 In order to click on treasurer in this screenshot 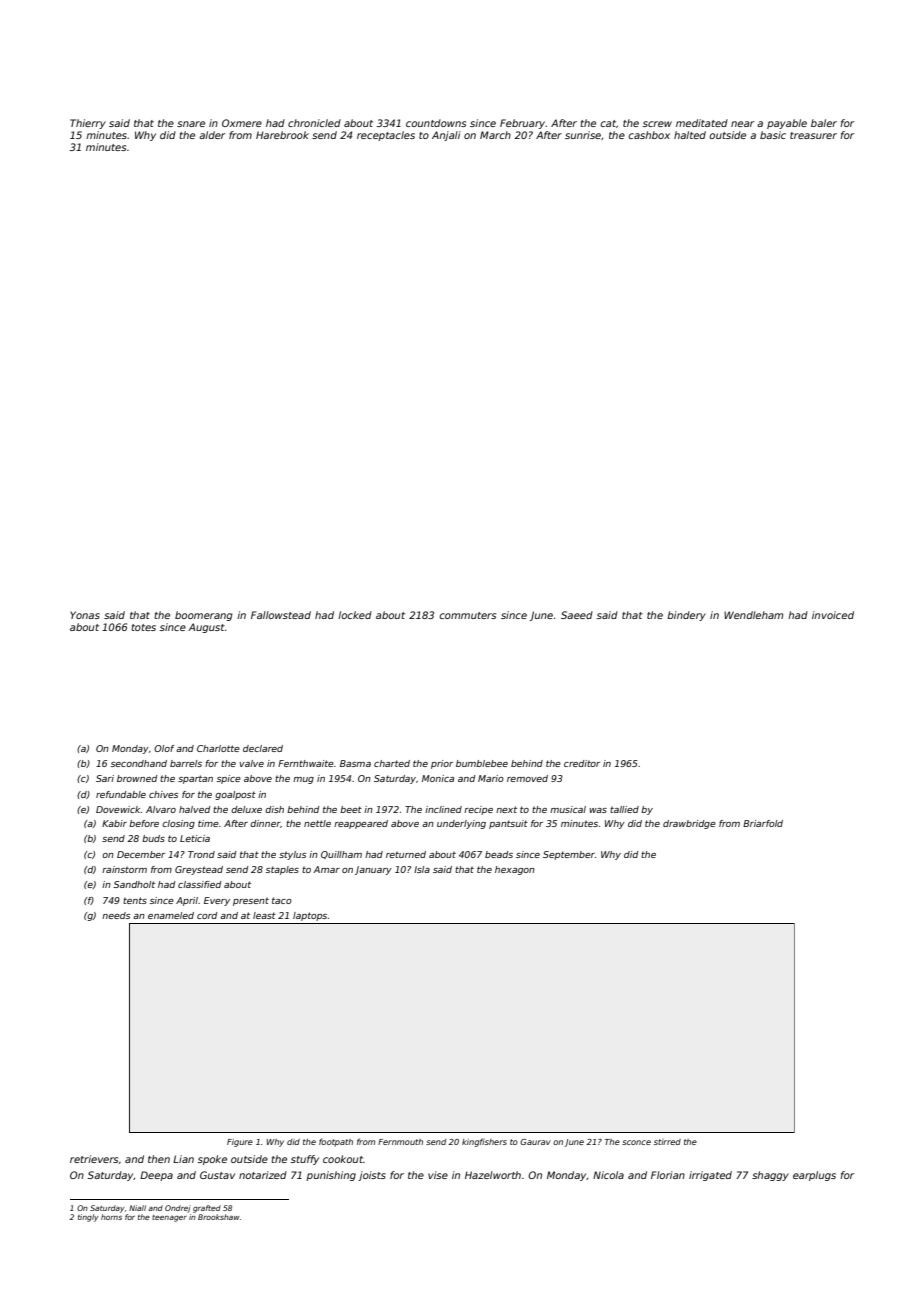, I will do `click(813, 135)`.
